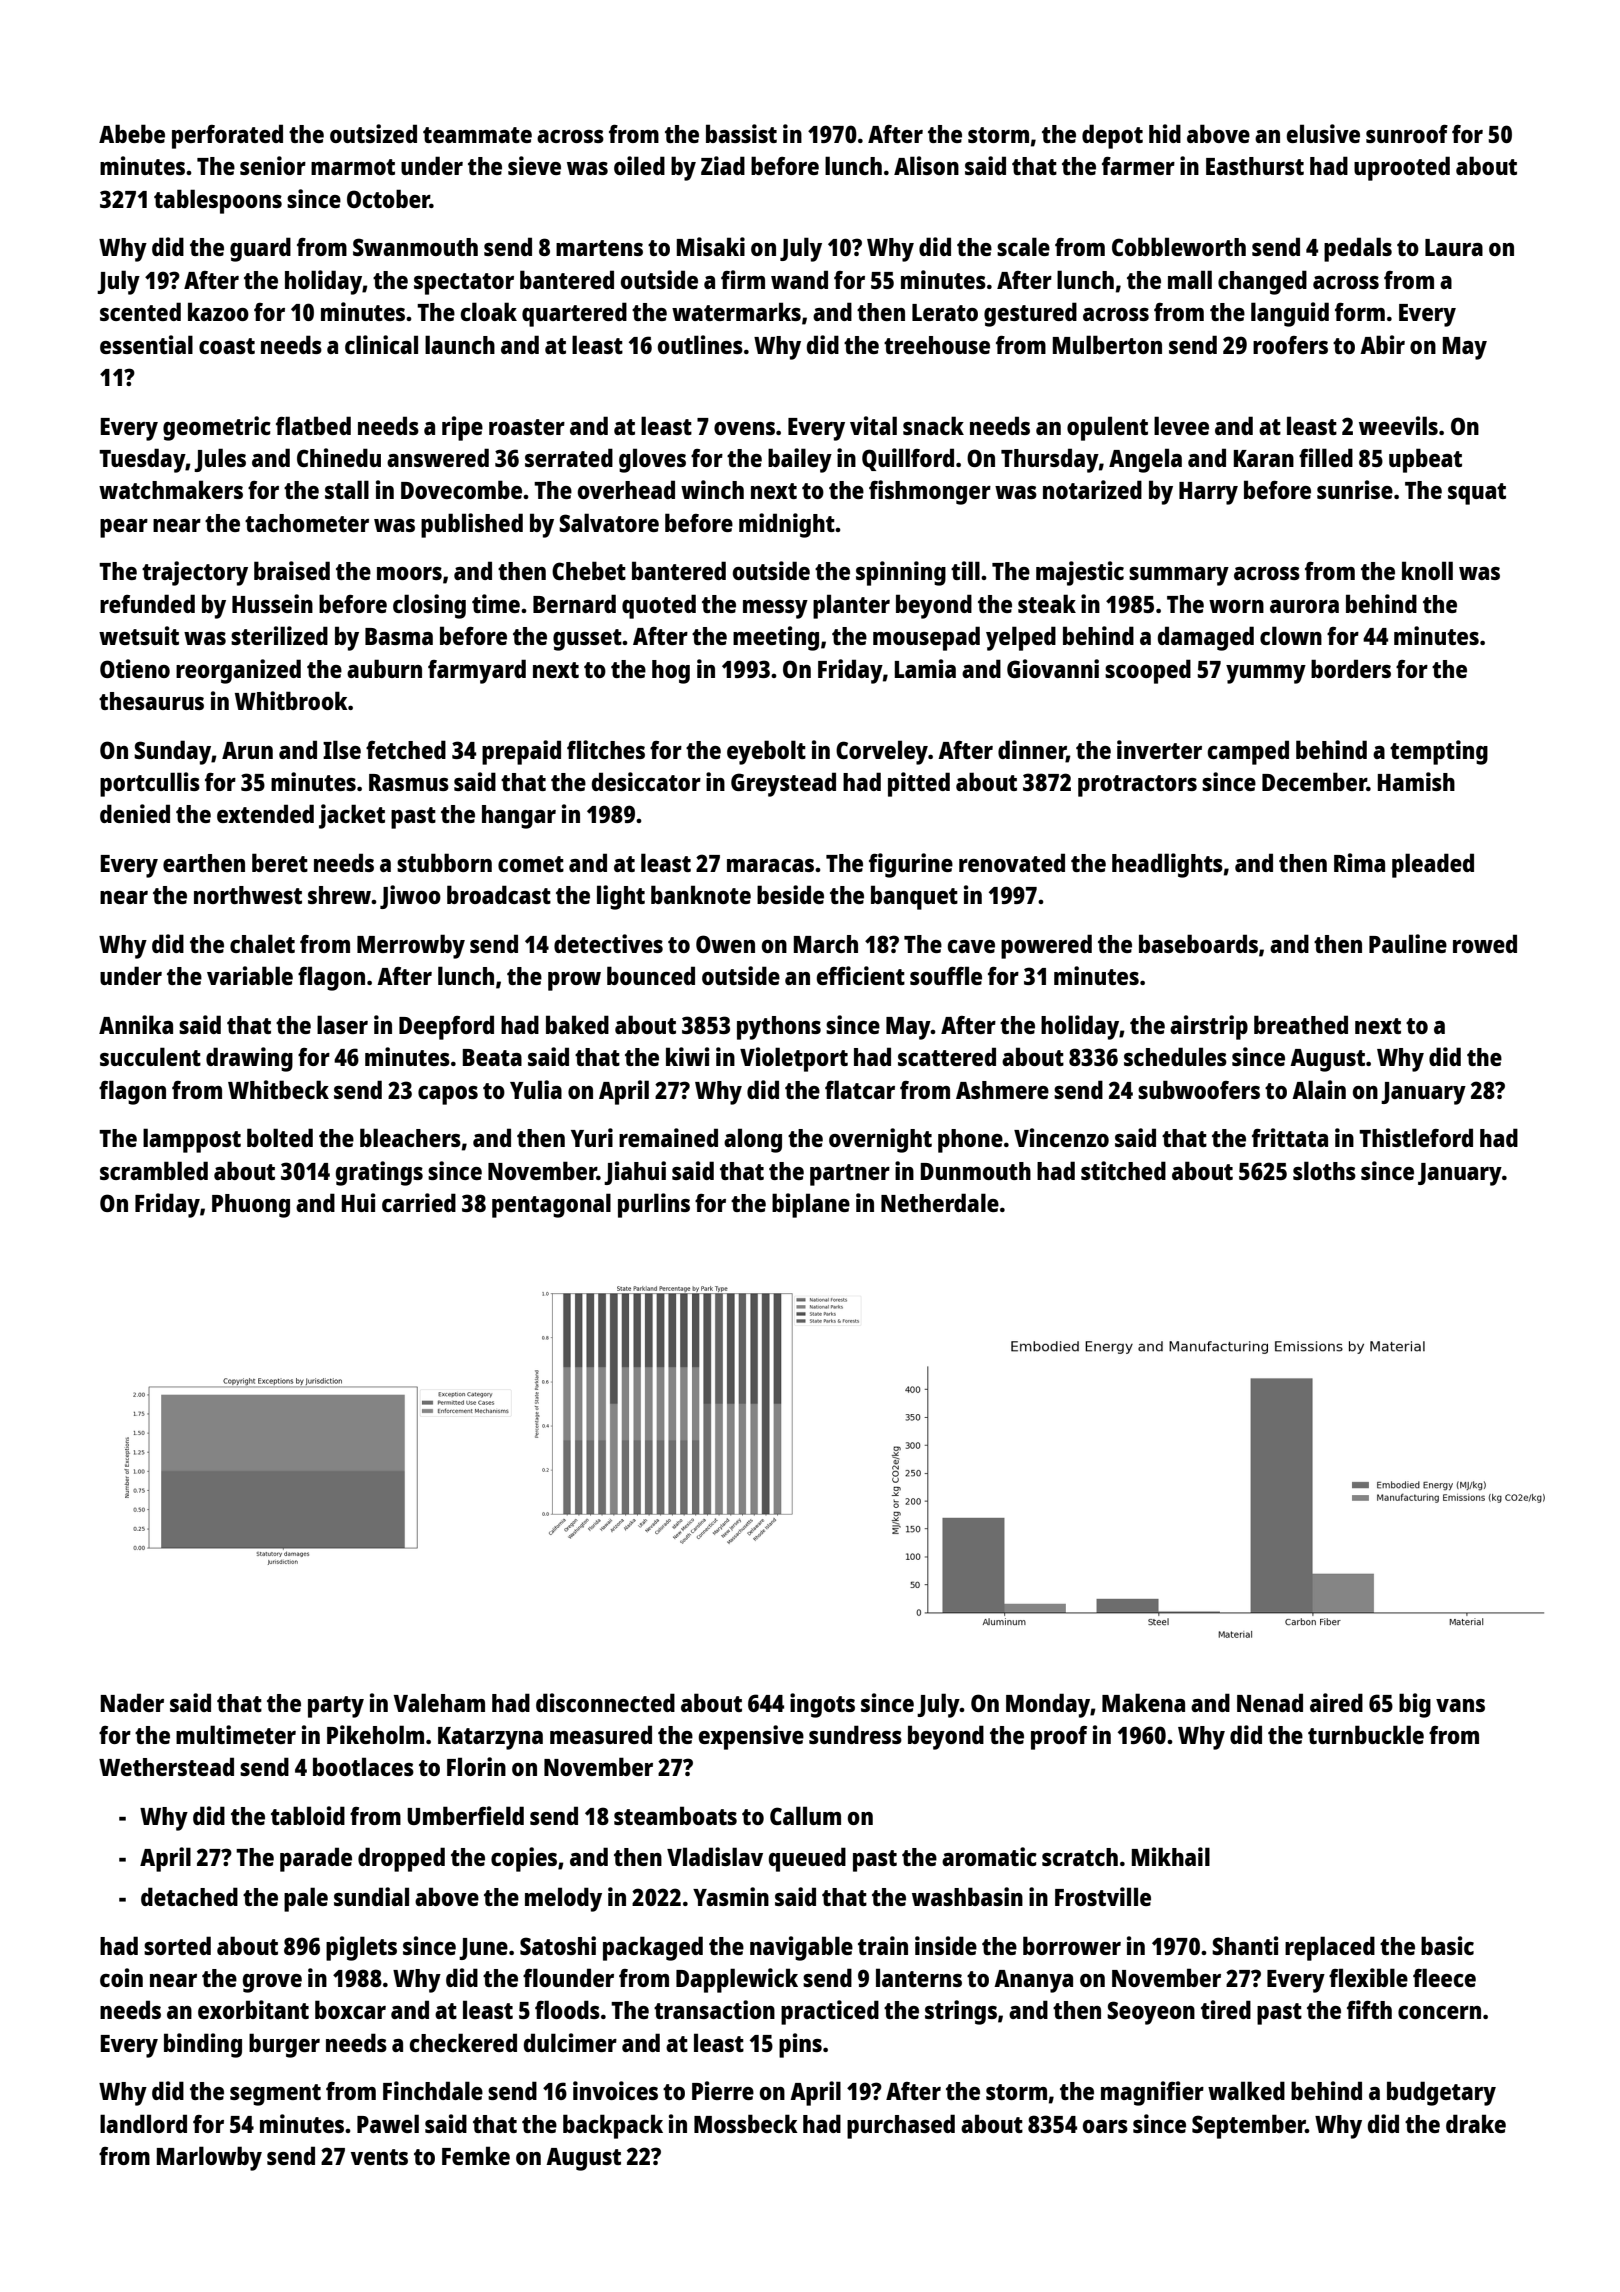 The height and width of the screenshot is (2292, 1620). Describe the element at coordinates (926, 165) in the screenshot. I see `Alison` at that location.
